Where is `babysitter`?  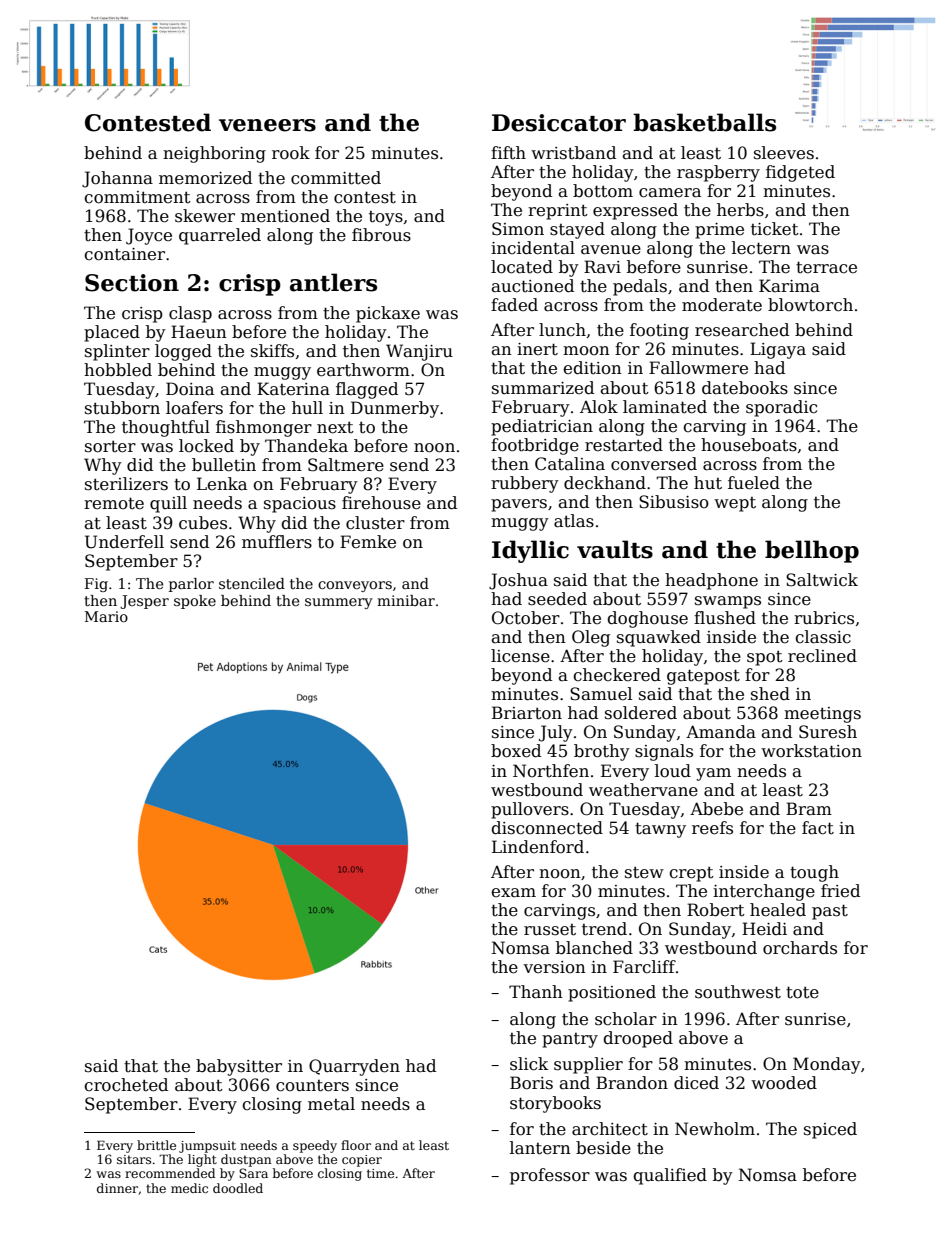 babysitter is located at coordinates (239, 1067).
